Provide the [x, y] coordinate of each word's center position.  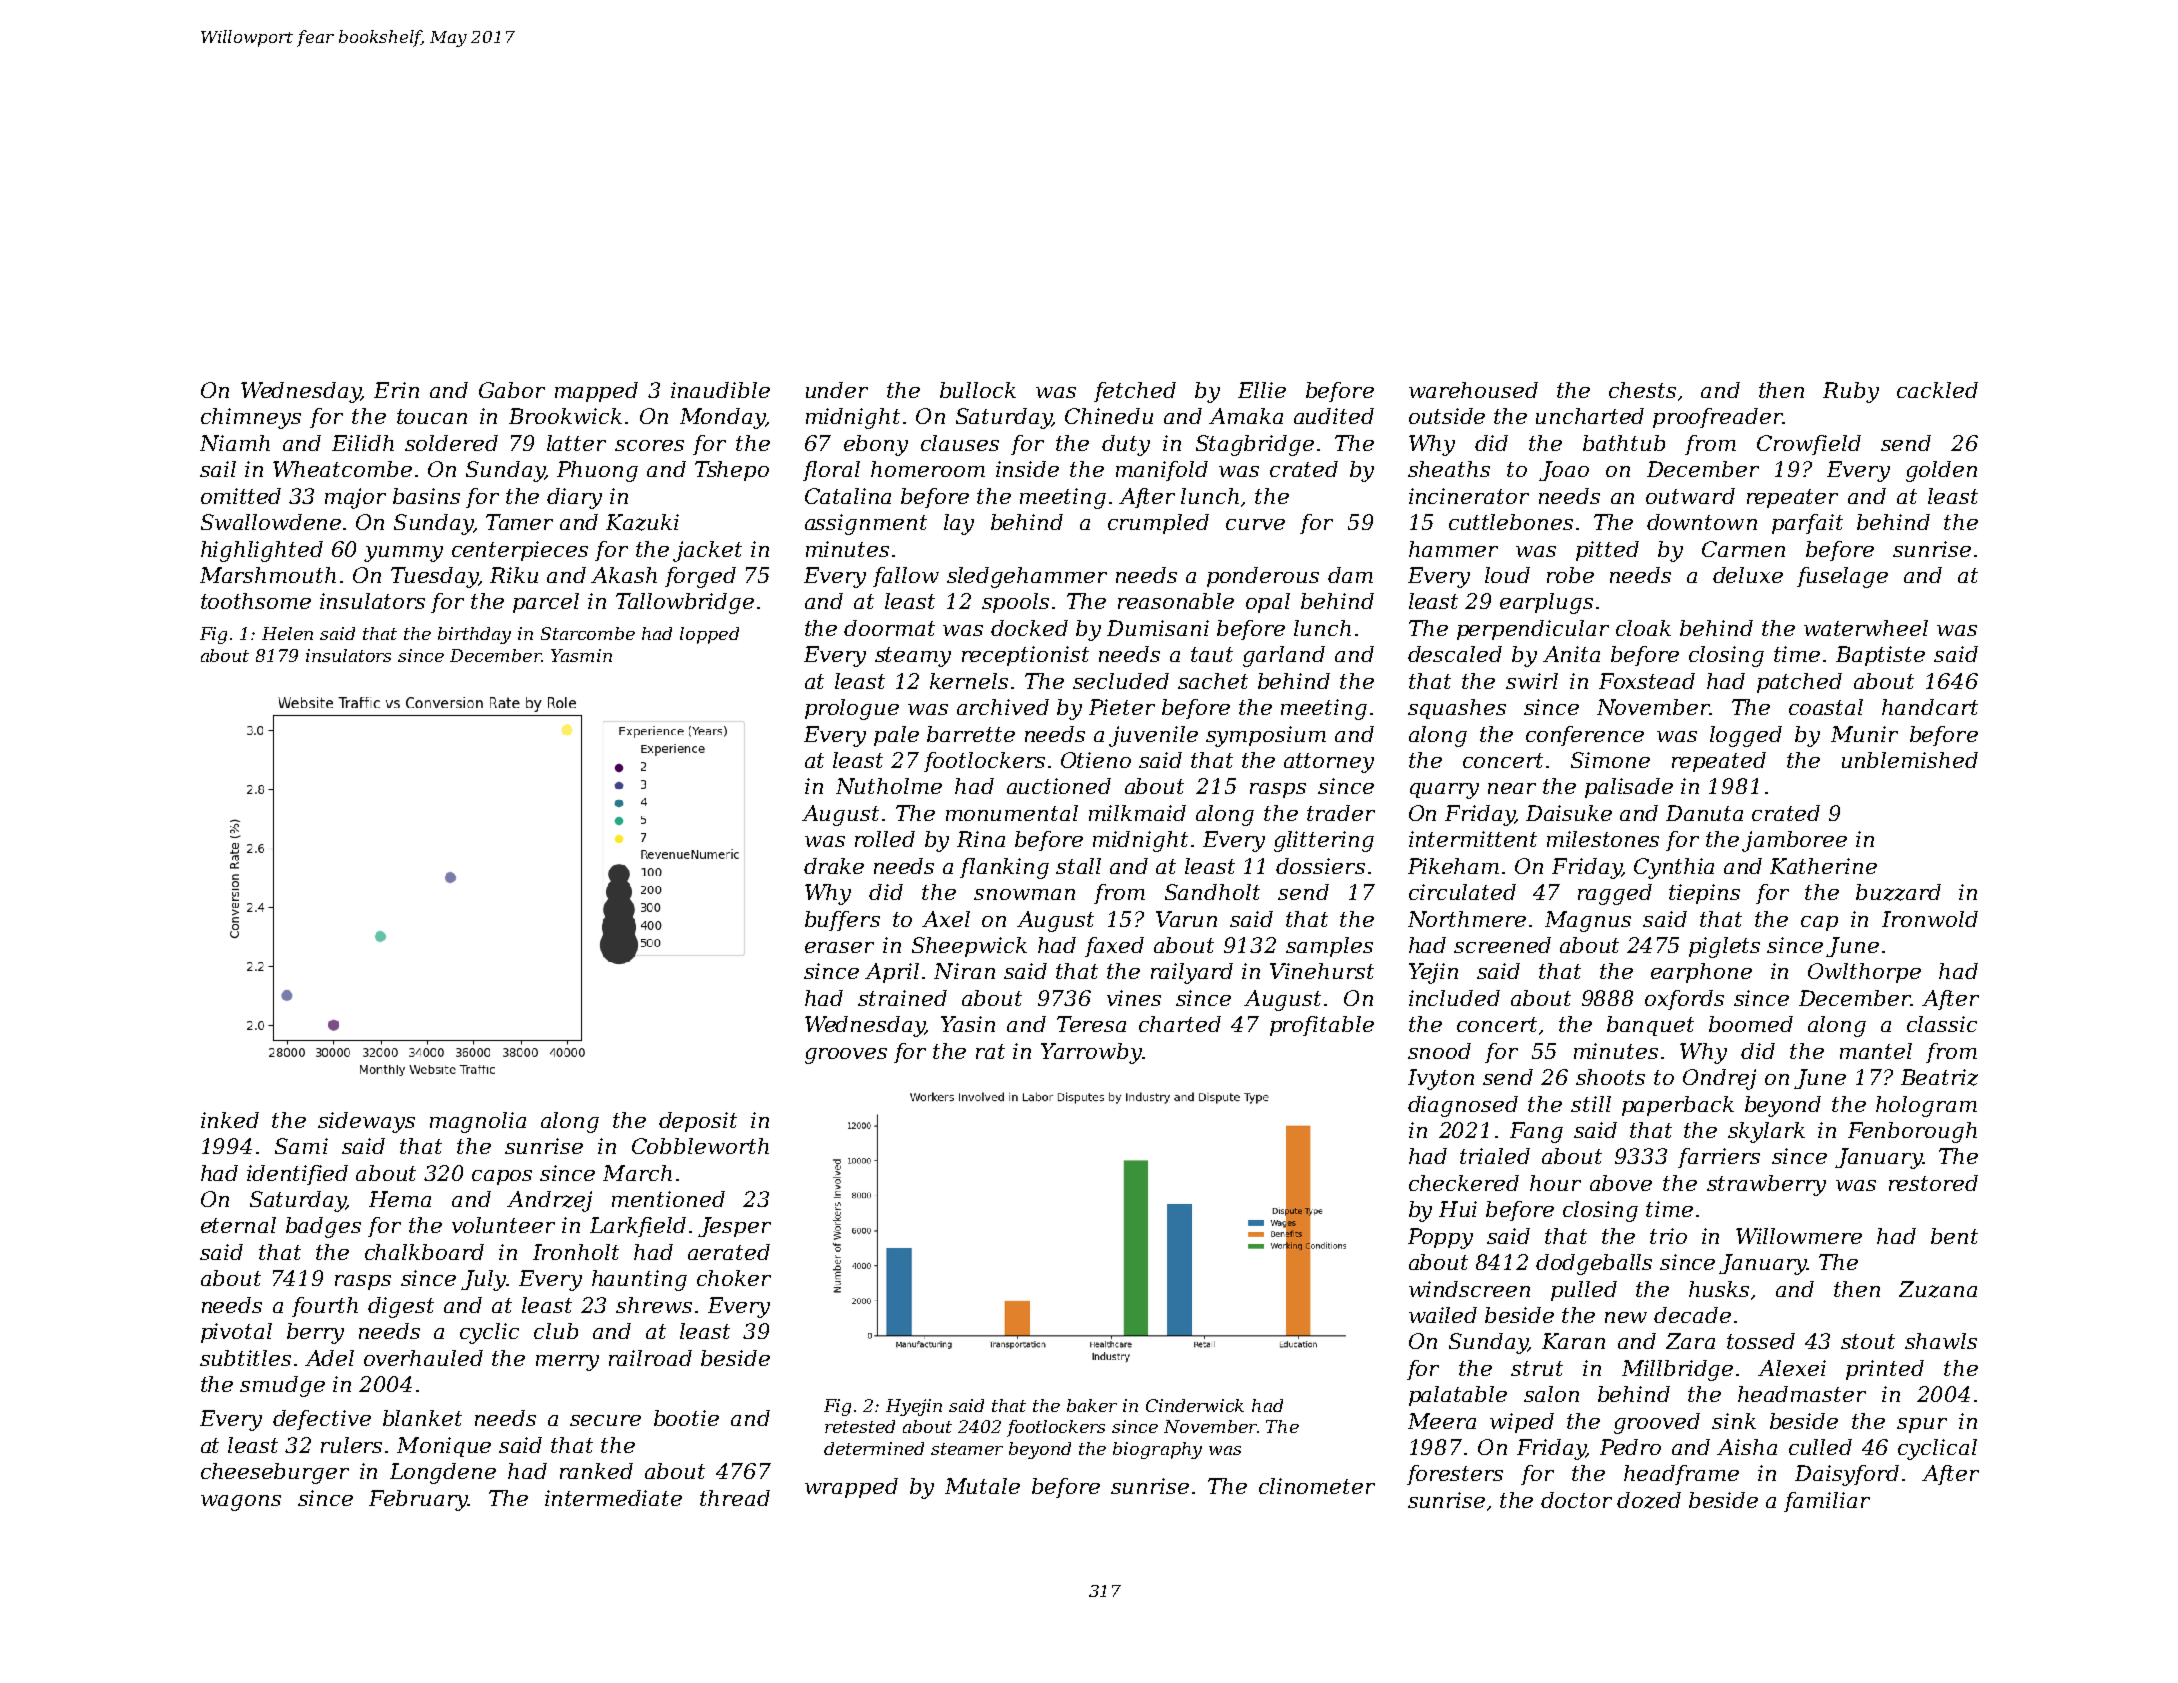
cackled [1937, 390]
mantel [1876, 1051]
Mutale [982, 1486]
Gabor [512, 390]
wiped [1522, 1423]
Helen [287, 633]
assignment [866, 524]
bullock [978, 390]
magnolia [478, 1122]
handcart [1930, 707]
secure [605, 1420]
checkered [1464, 1183]
